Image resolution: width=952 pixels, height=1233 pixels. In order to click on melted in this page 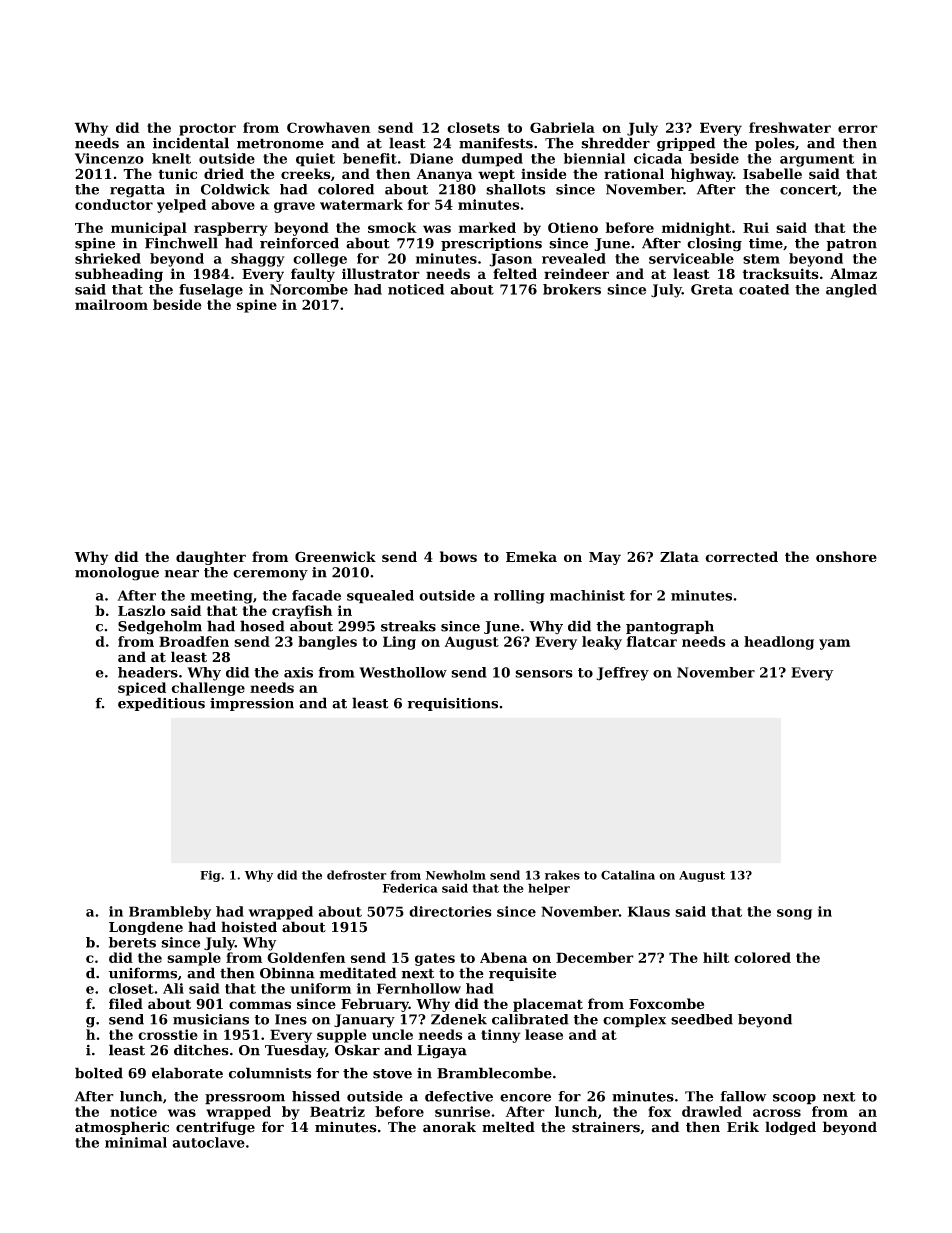, I will do `click(508, 1127)`.
